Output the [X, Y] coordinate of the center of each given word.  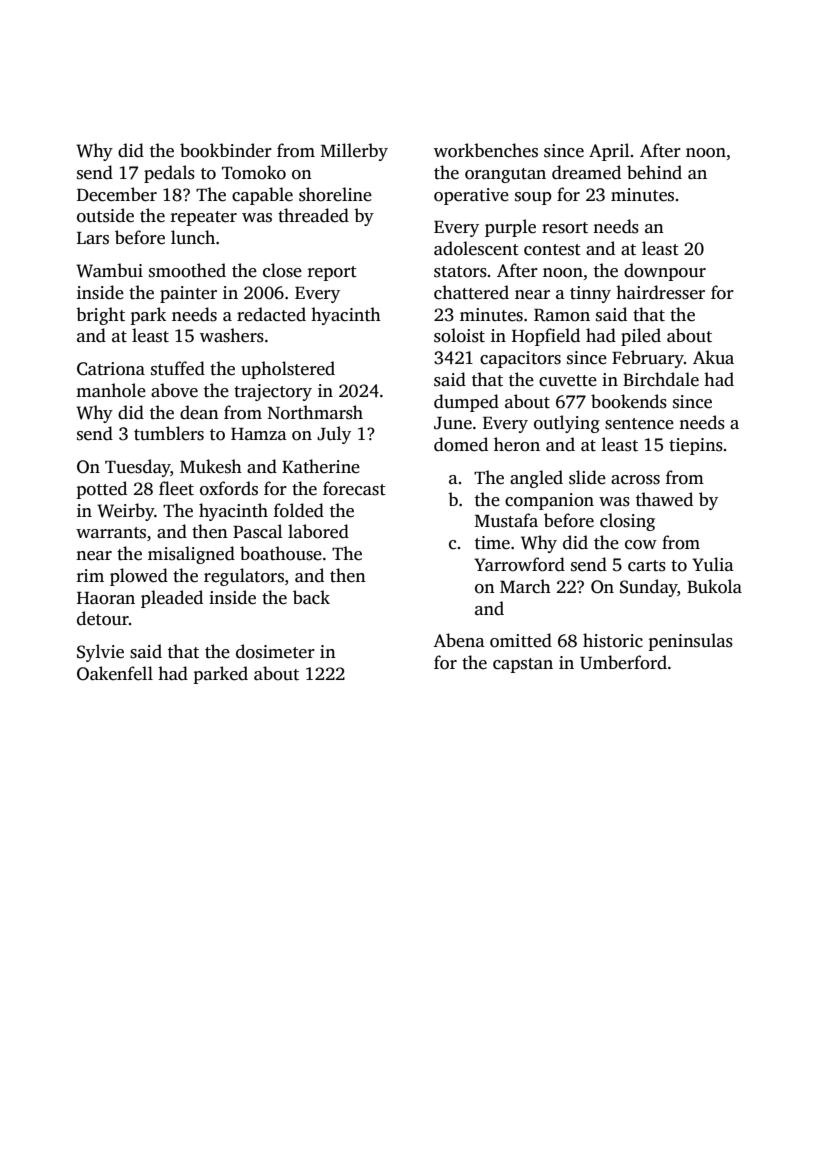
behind [654, 172]
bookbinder [226, 150]
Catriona [111, 369]
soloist [459, 335]
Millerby [354, 152]
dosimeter [275, 651]
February [648, 359]
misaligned [191, 555]
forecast [354, 488]
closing [627, 522]
